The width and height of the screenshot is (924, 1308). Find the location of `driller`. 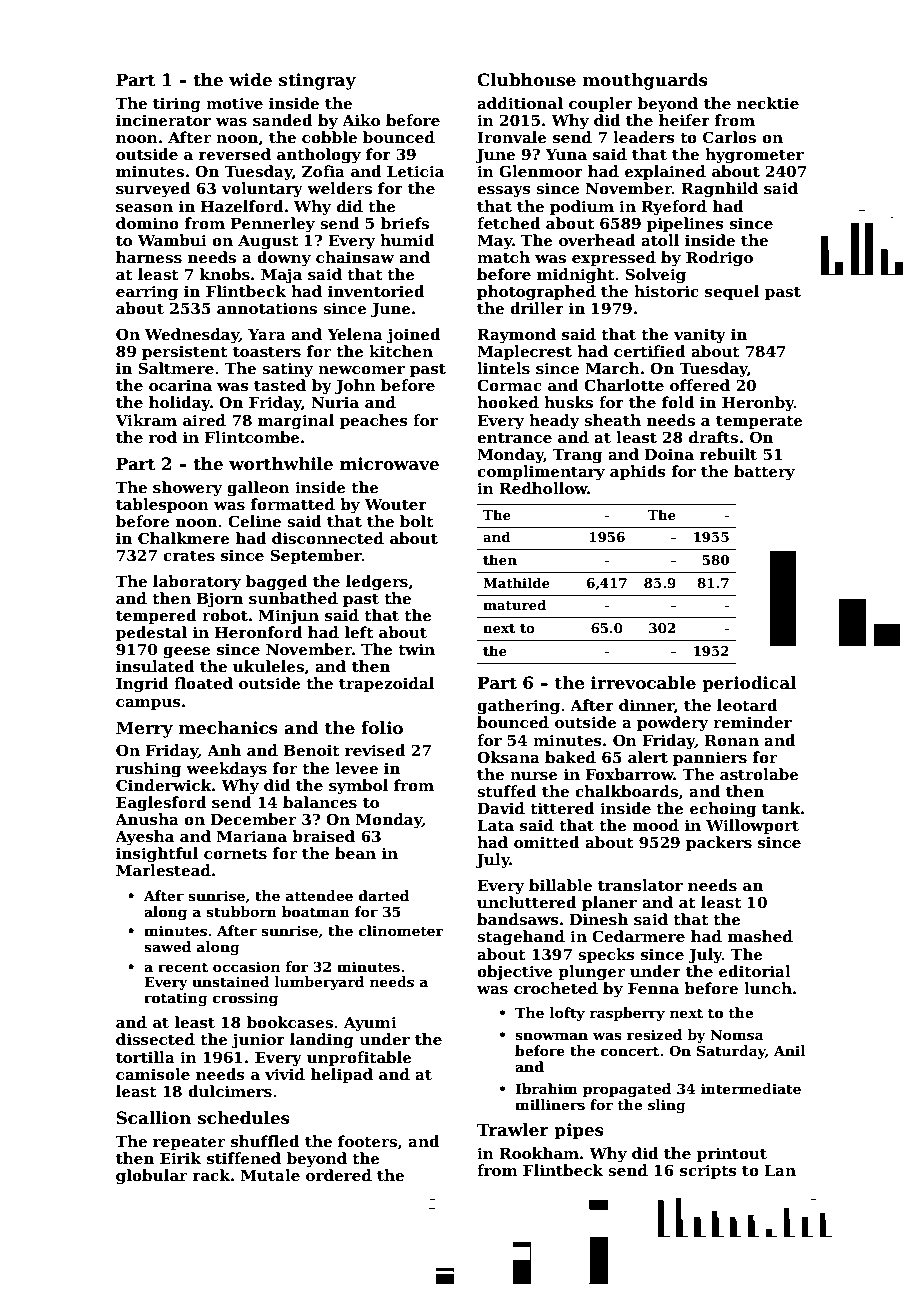

driller is located at coordinates (537, 308).
